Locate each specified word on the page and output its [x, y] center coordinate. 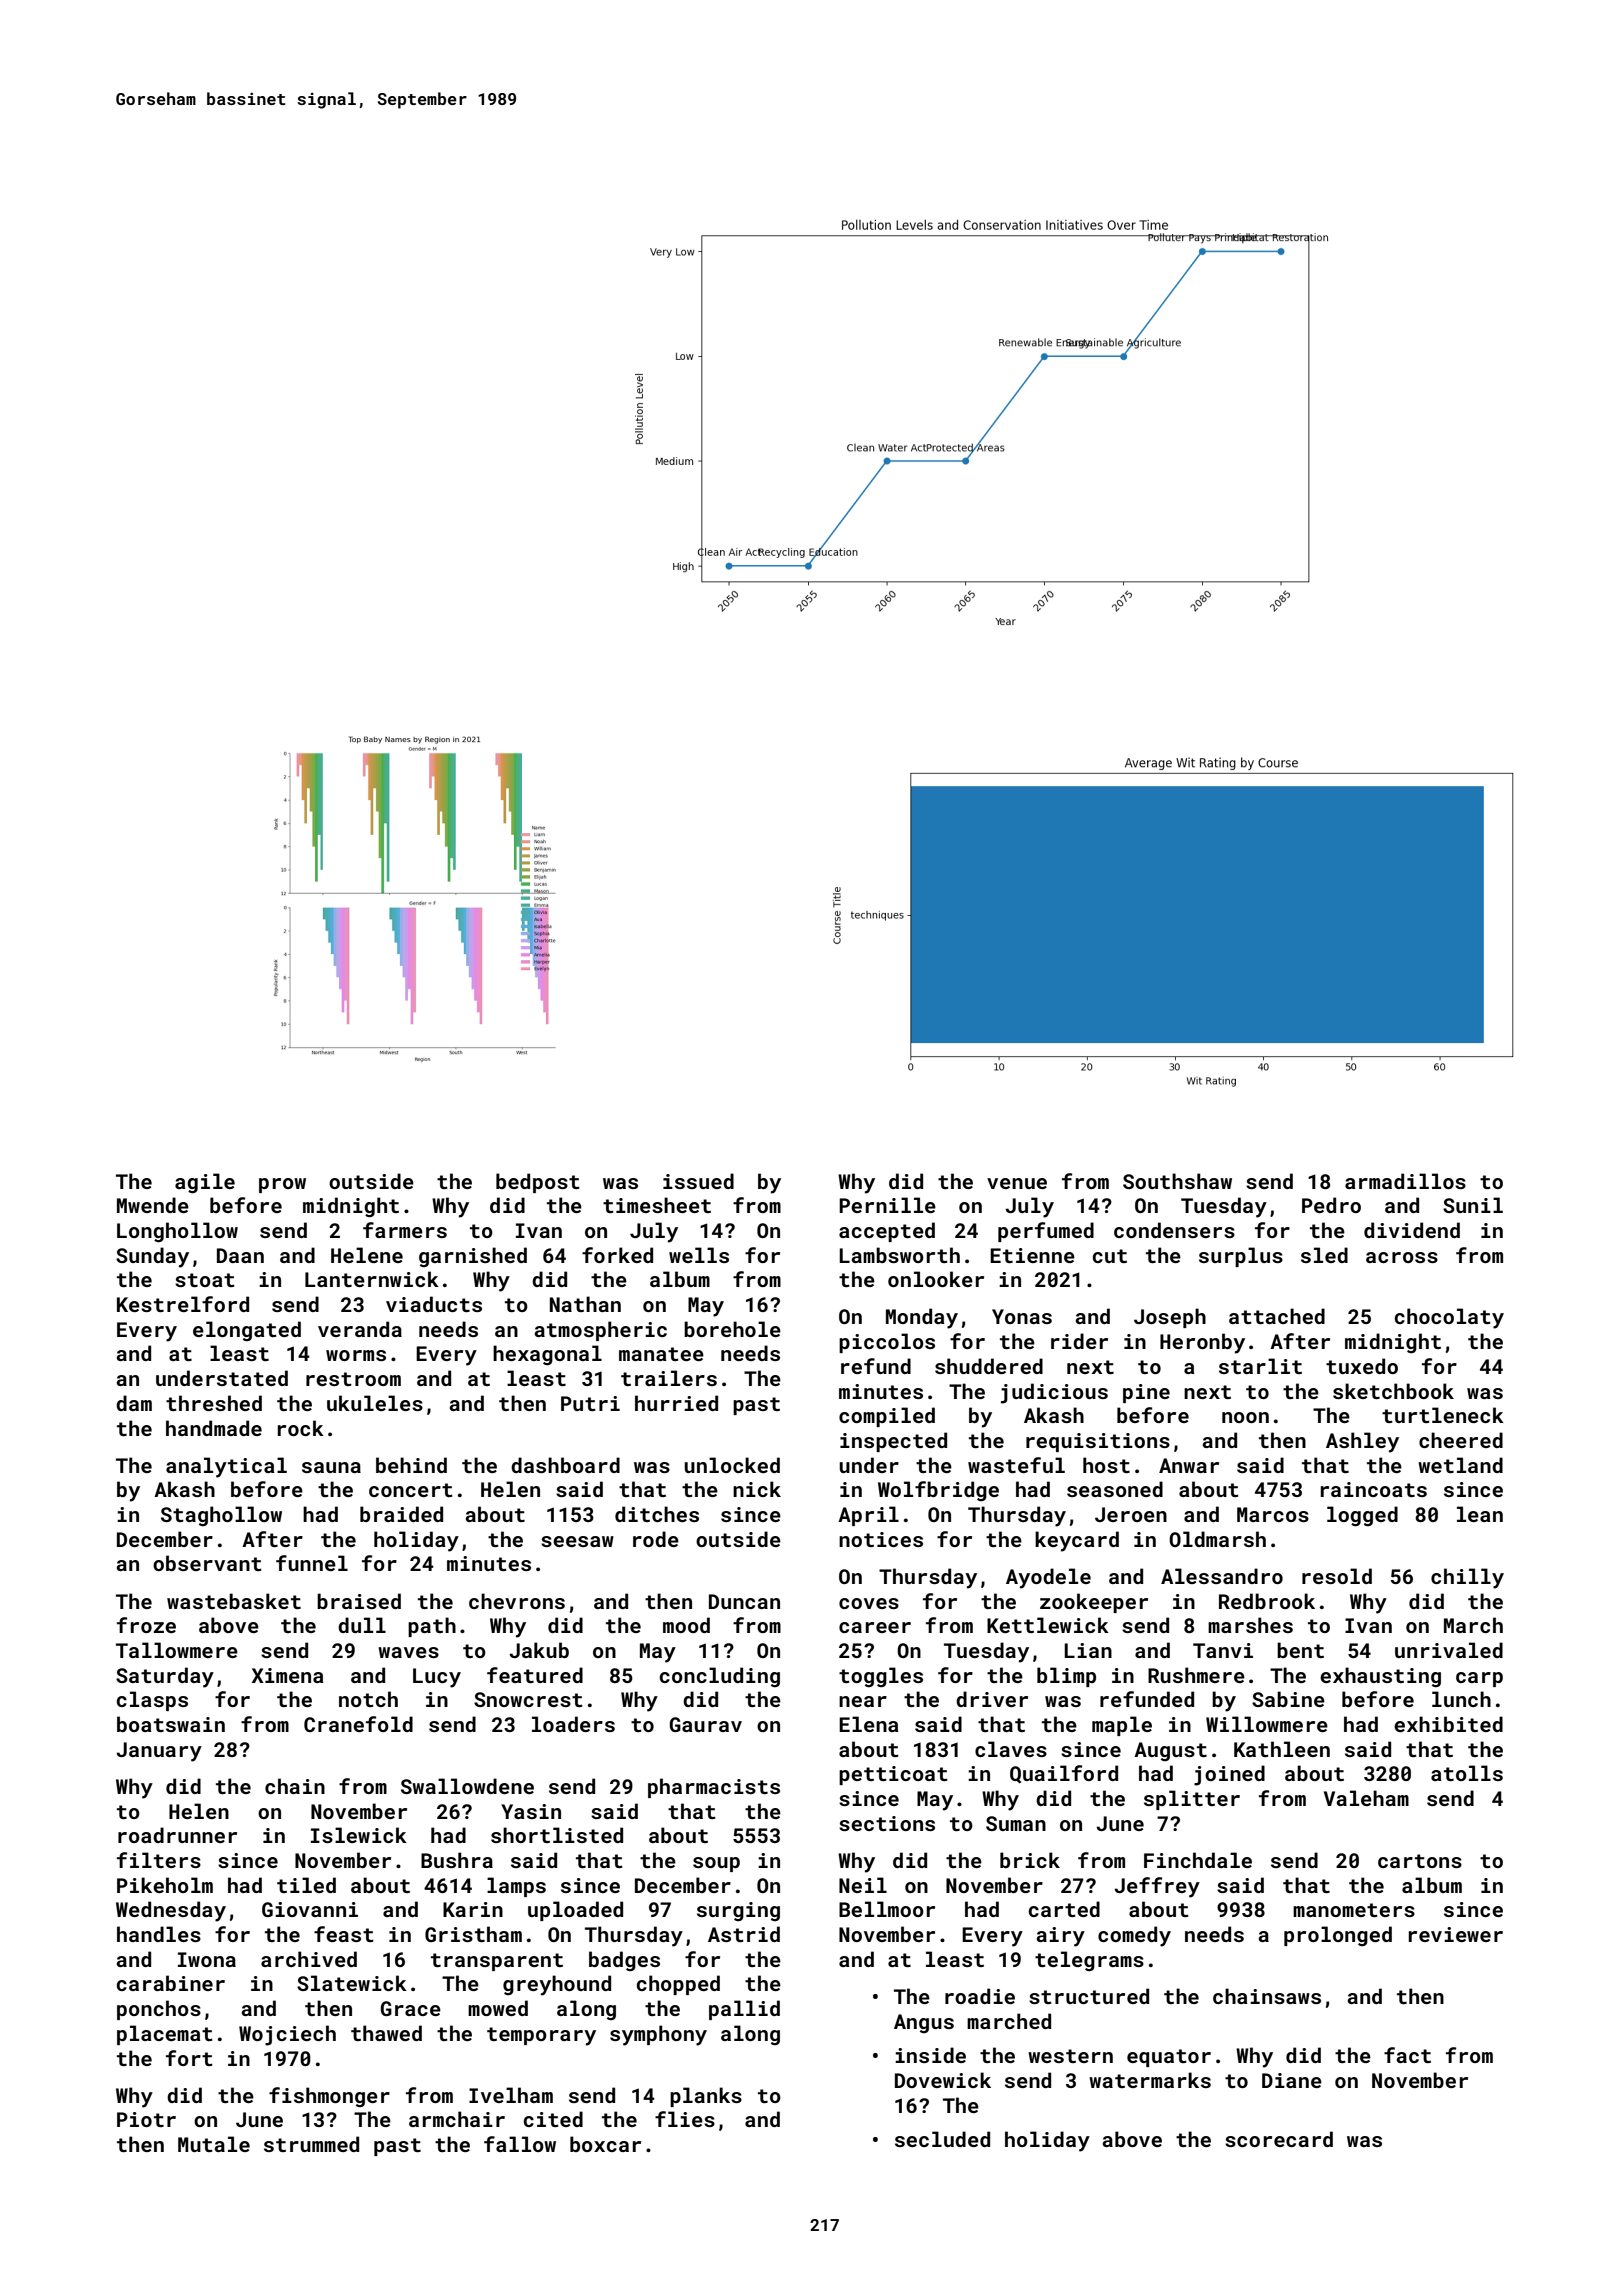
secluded [942, 2139]
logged [1362, 1516]
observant [207, 1563]
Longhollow [177, 1232]
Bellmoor [887, 1909]
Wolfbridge [938, 1491]
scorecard [1279, 2139]
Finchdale [1198, 1860]
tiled [306, 1885]
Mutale [214, 2144]
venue [1017, 1183]
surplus [1241, 1257]
